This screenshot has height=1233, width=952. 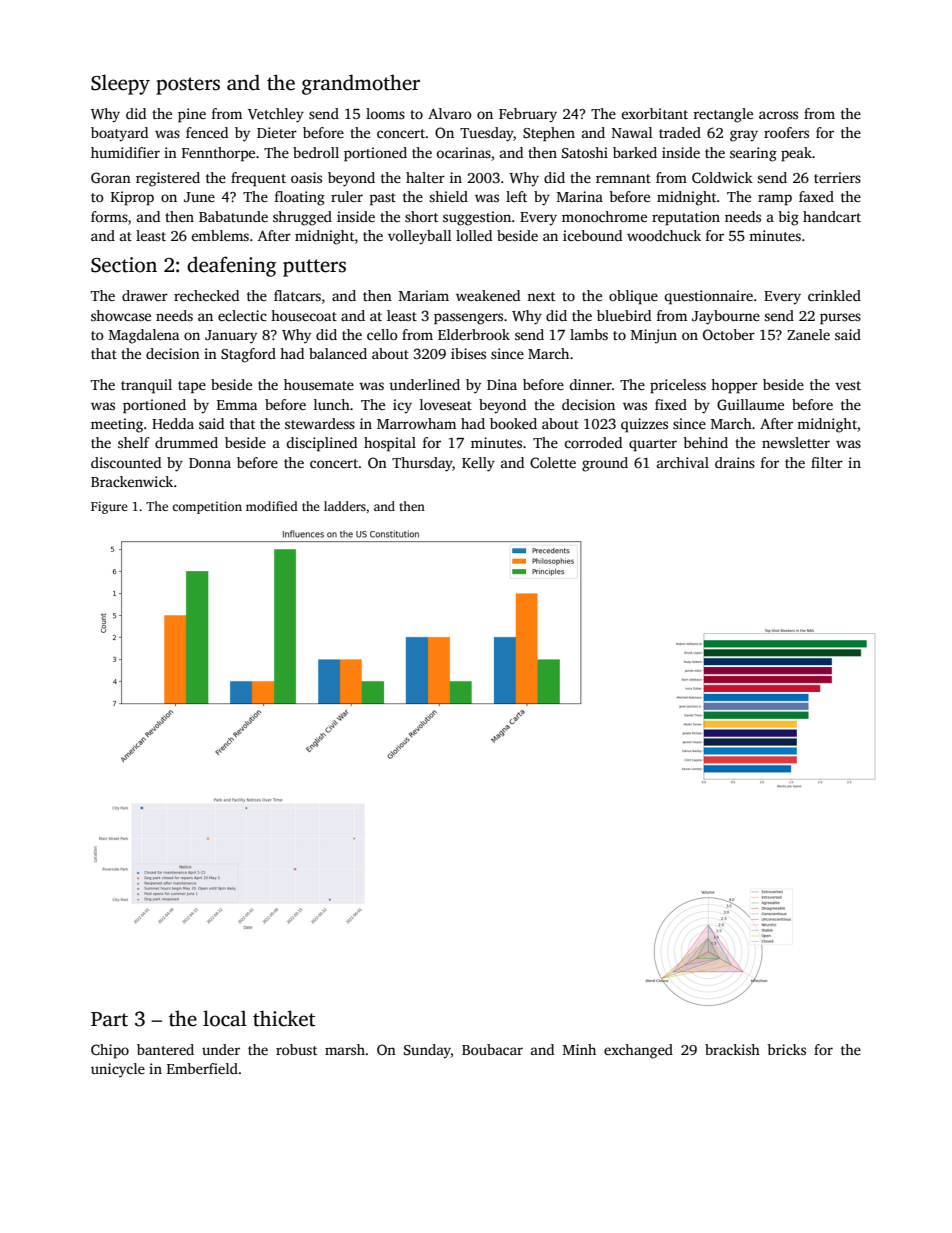 I want to click on competition, so click(x=207, y=507).
